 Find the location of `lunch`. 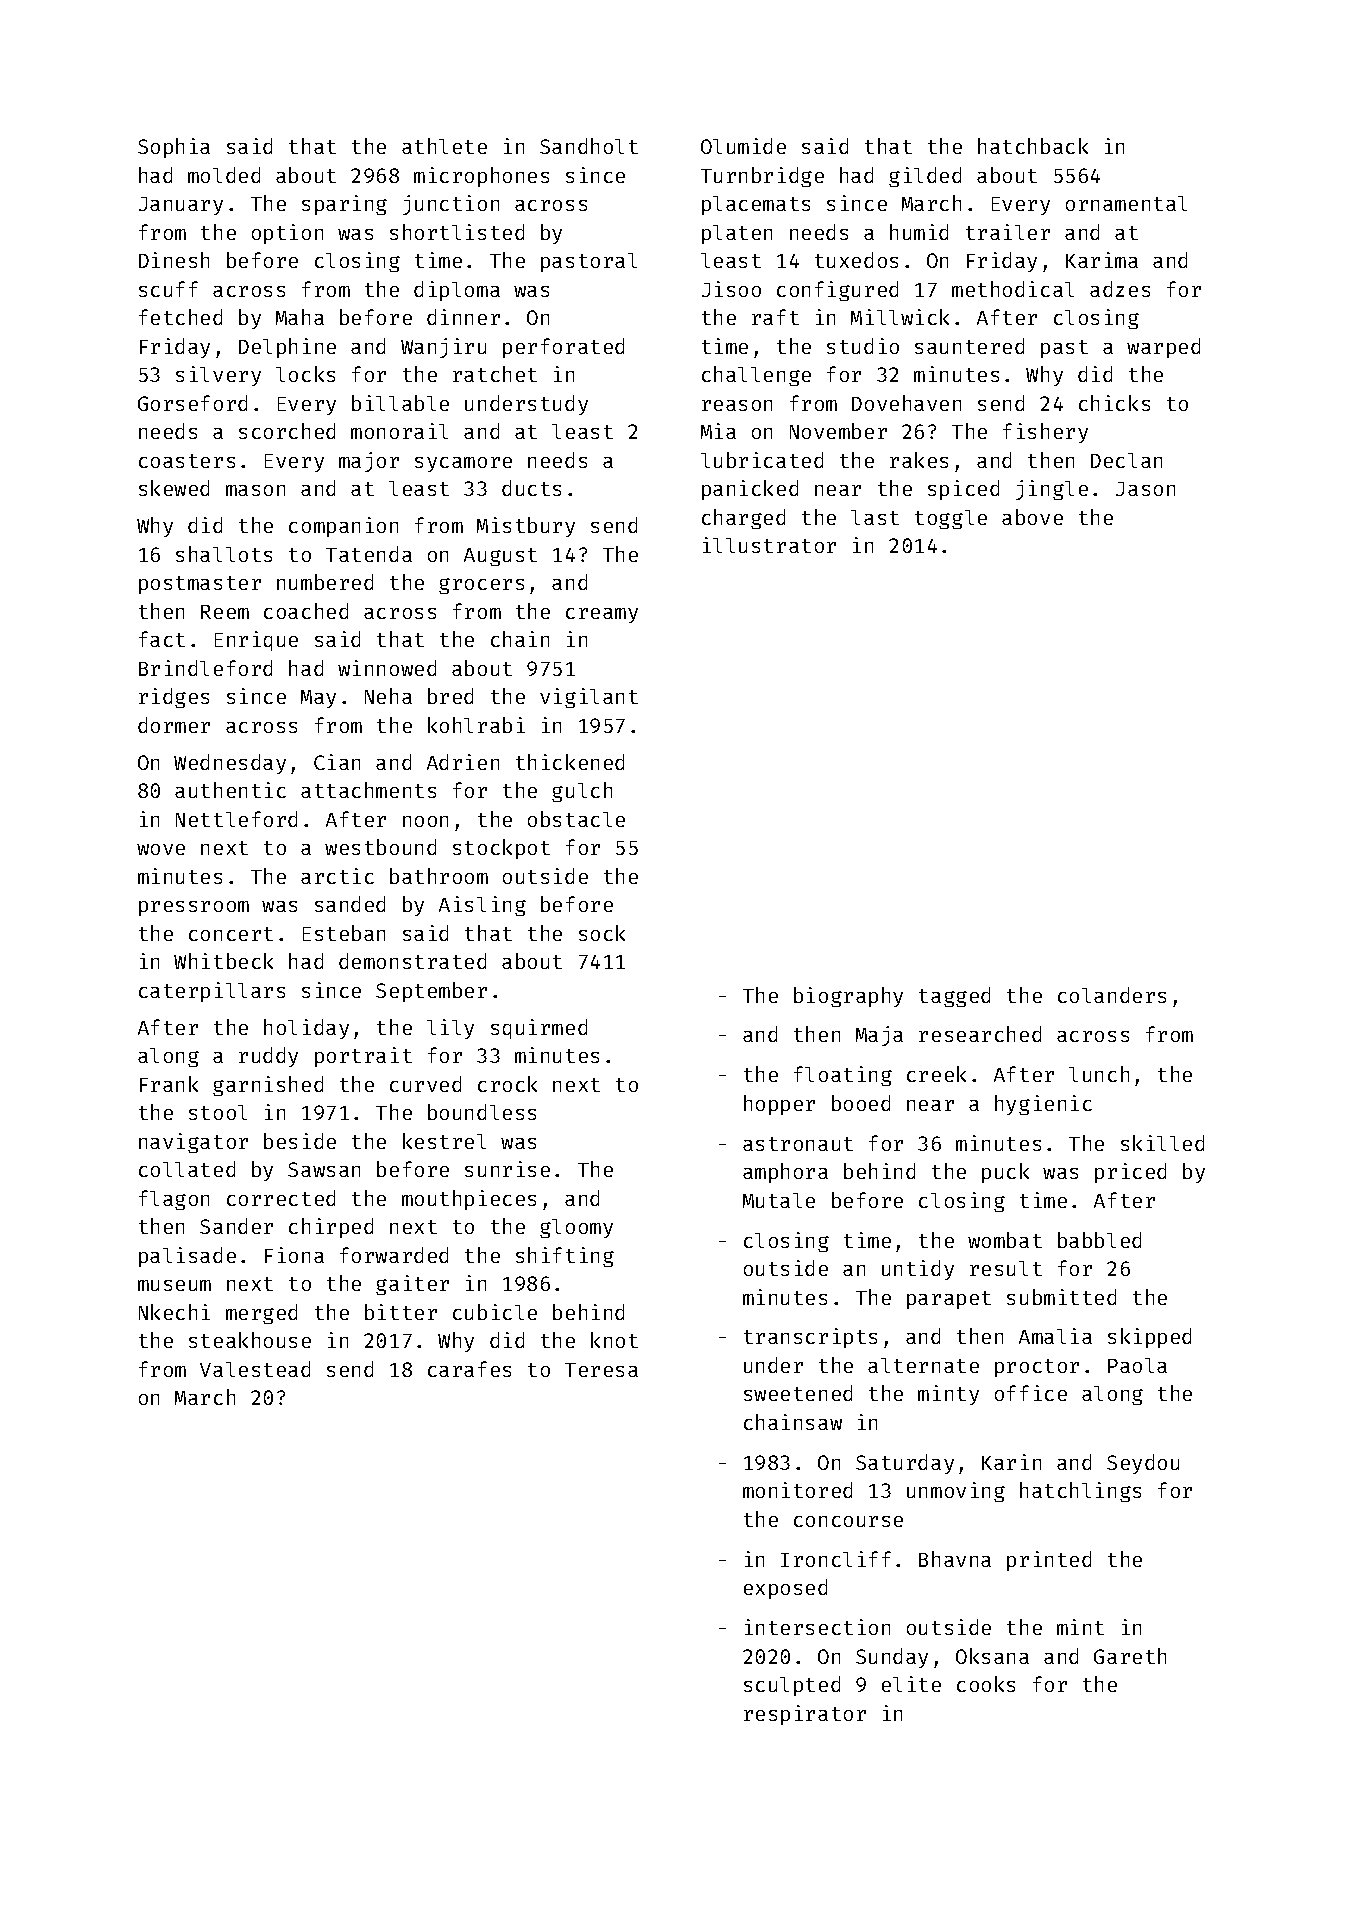

lunch is located at coordinates (1099, 1074).
